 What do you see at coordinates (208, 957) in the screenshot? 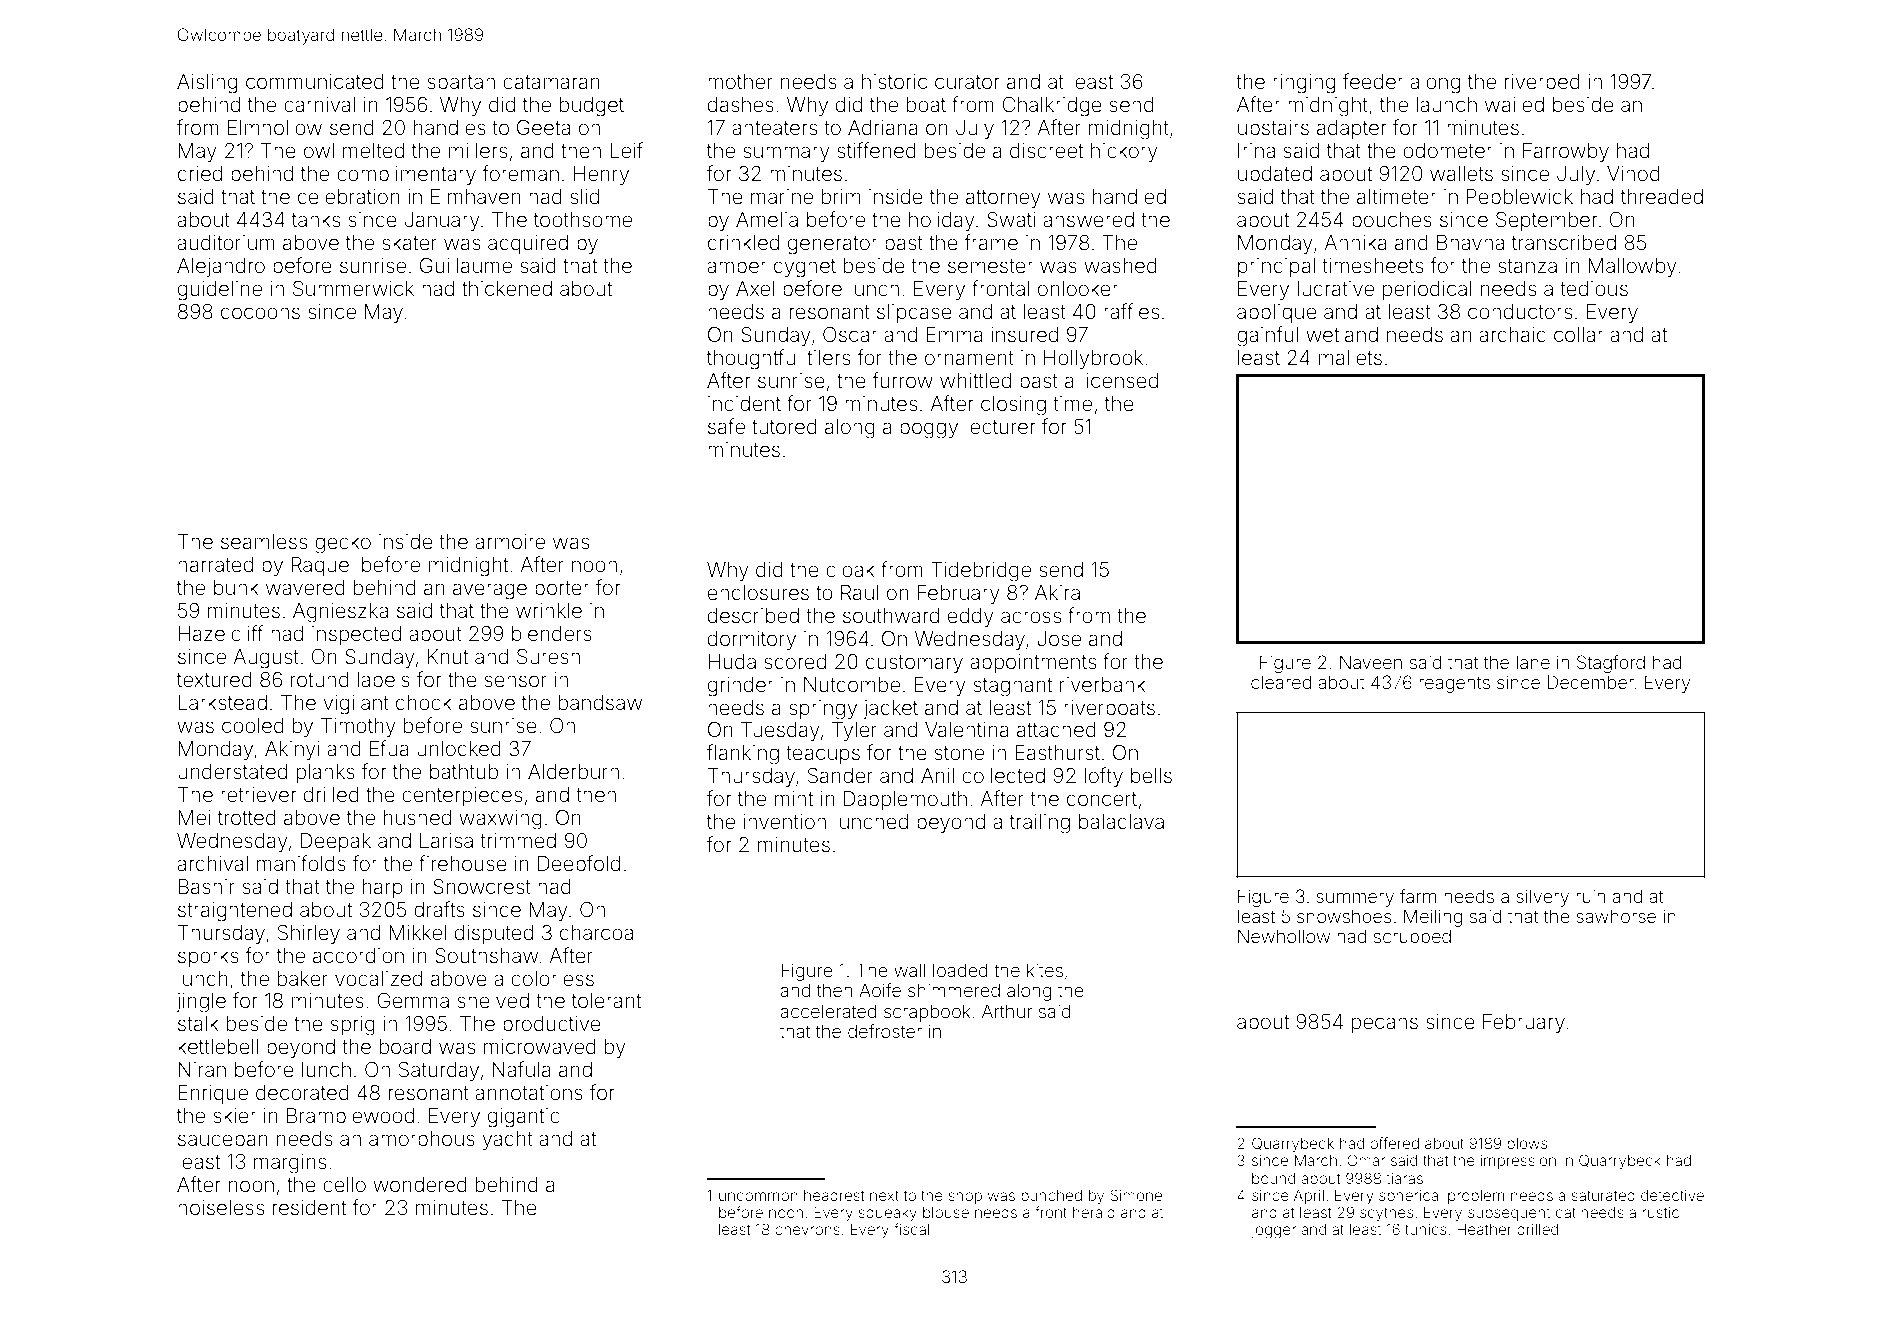
I see `sporks` at bounding box center [208, 957].
